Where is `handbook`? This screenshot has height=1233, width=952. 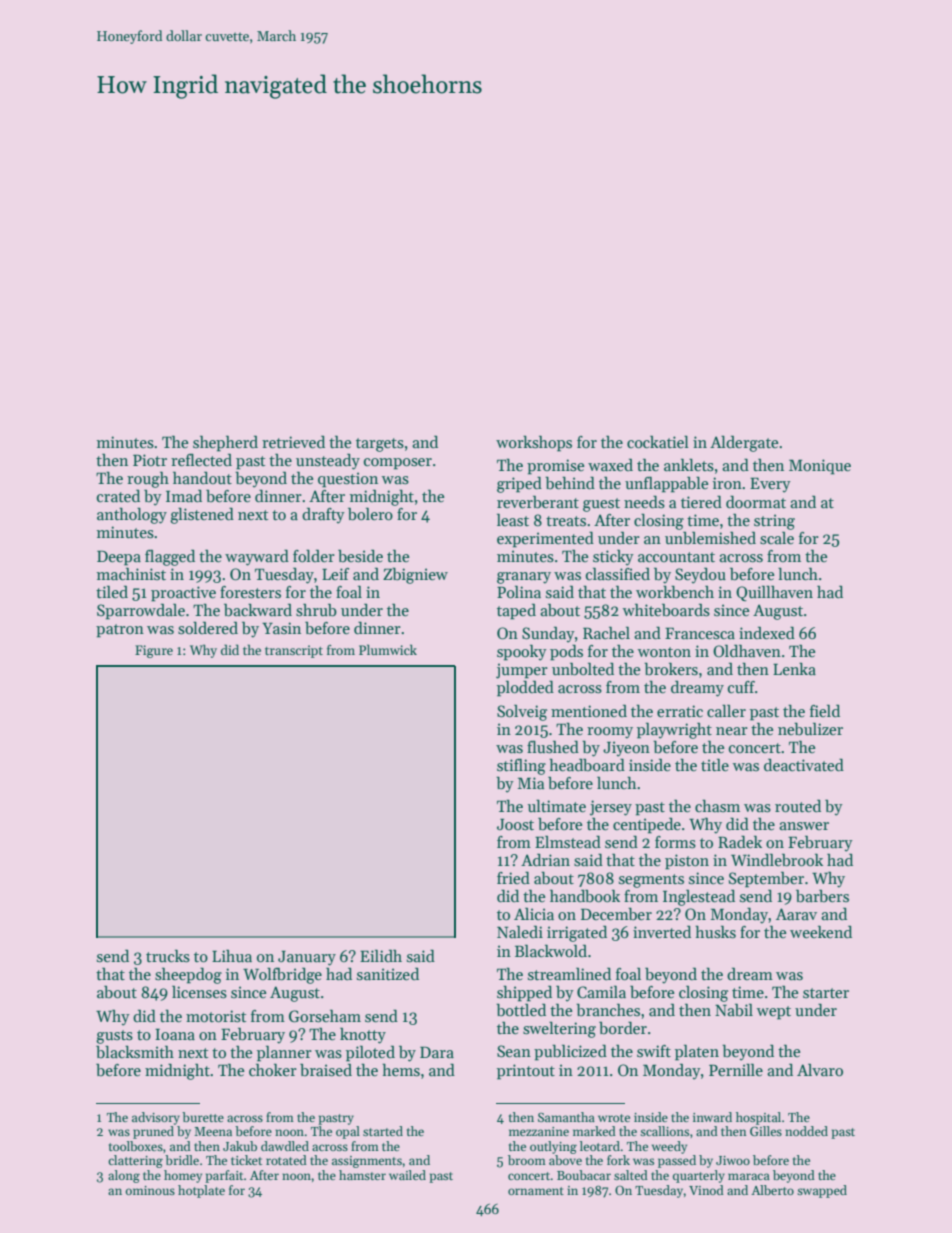
handbook is located at coordinates (585, 895).
